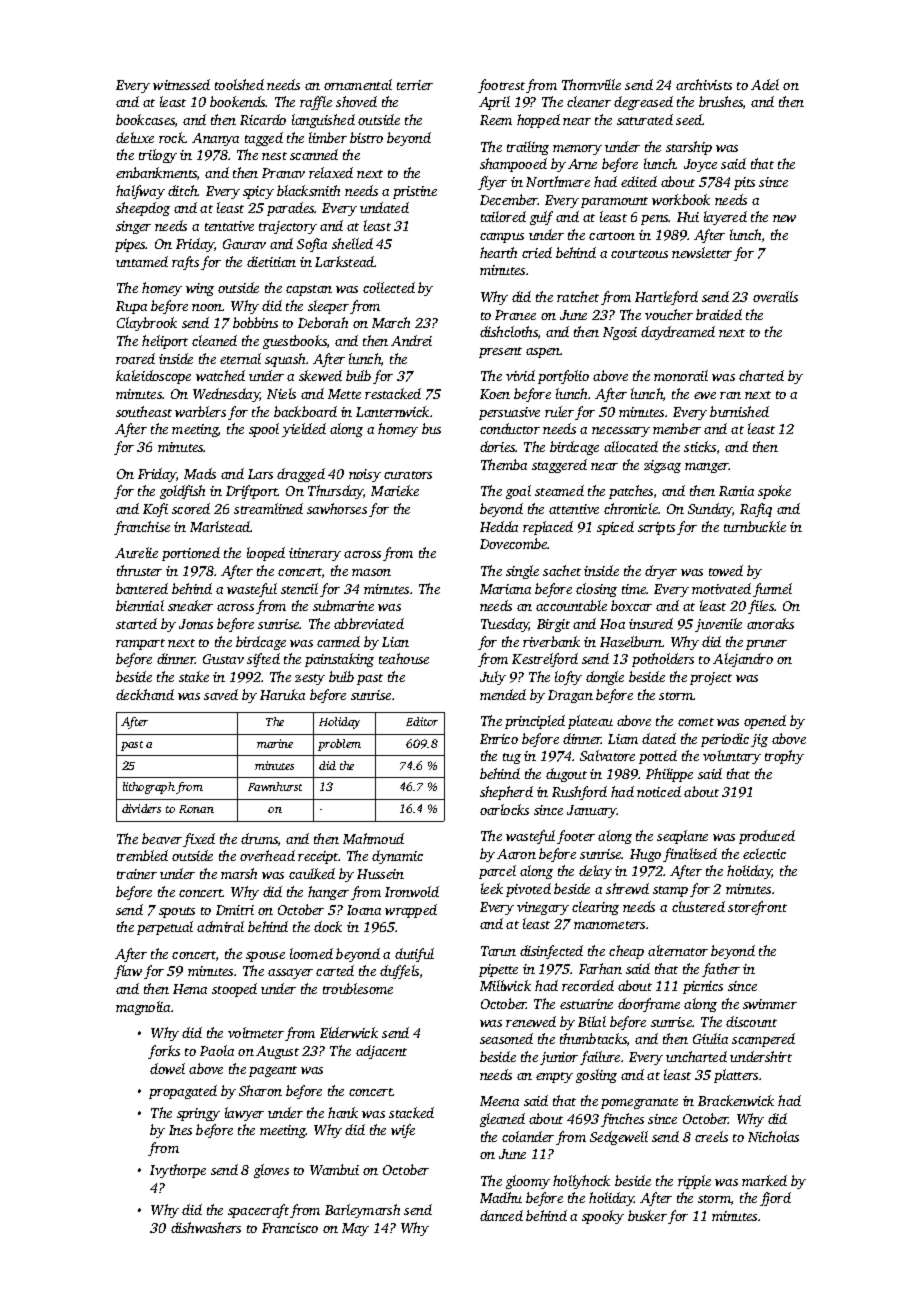  I want to click on trembled, so click(142, 855).
